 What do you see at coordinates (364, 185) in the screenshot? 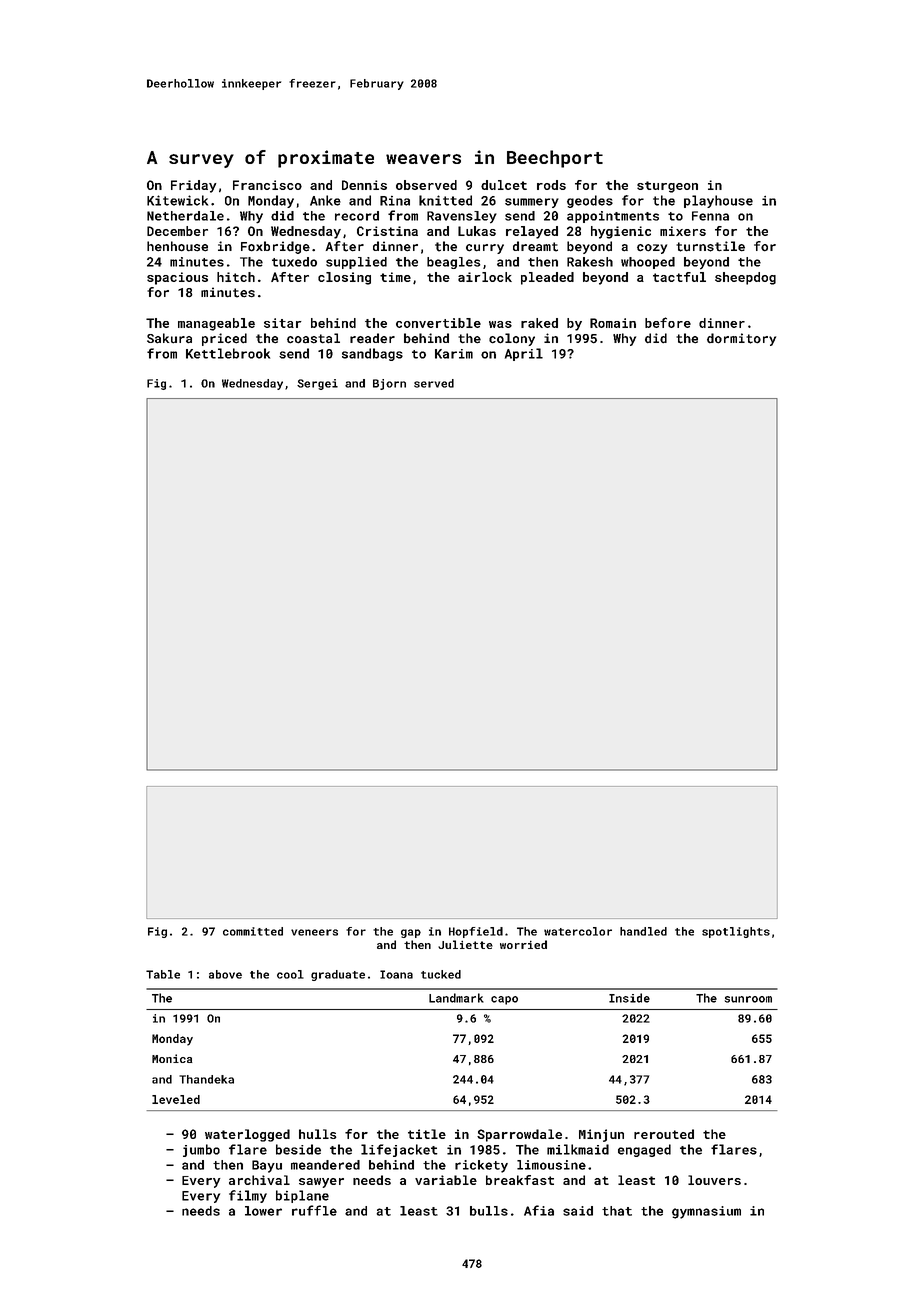
I see `Dennis` at bounding box center [364, 185].
